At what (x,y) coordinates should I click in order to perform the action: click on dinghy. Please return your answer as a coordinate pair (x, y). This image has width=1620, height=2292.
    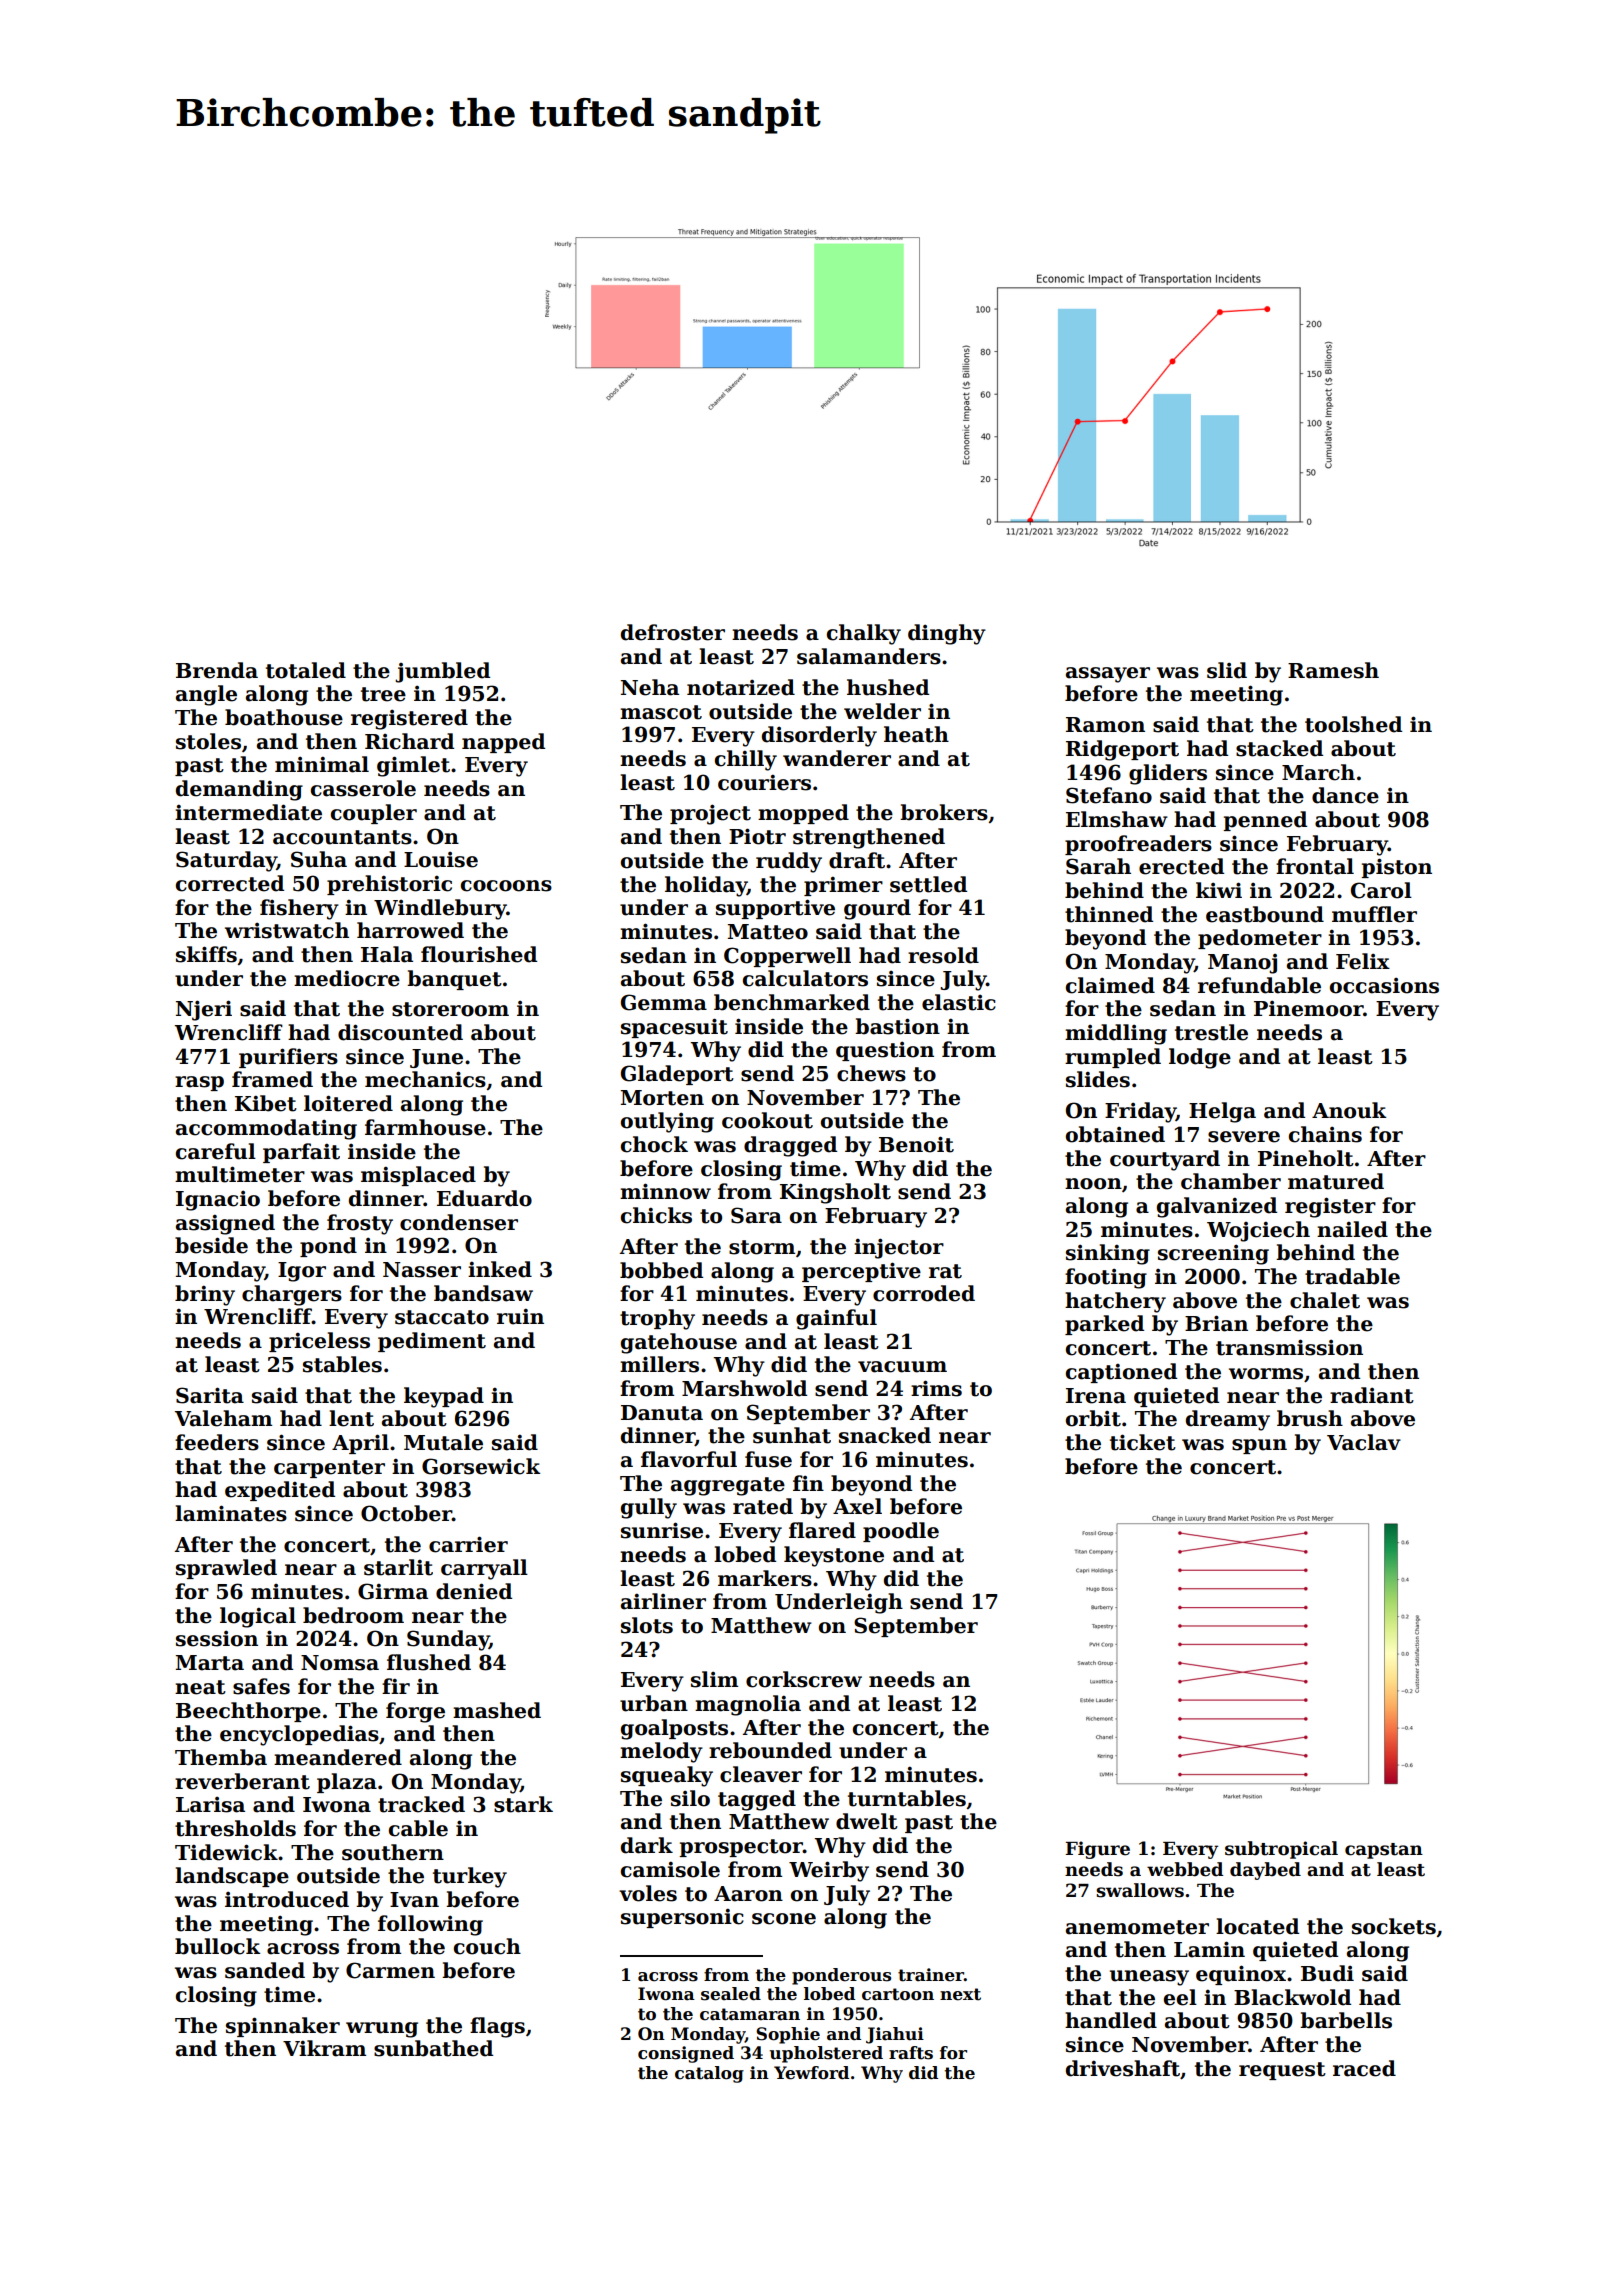
    Looking at the image, I should click on (947, 634).
